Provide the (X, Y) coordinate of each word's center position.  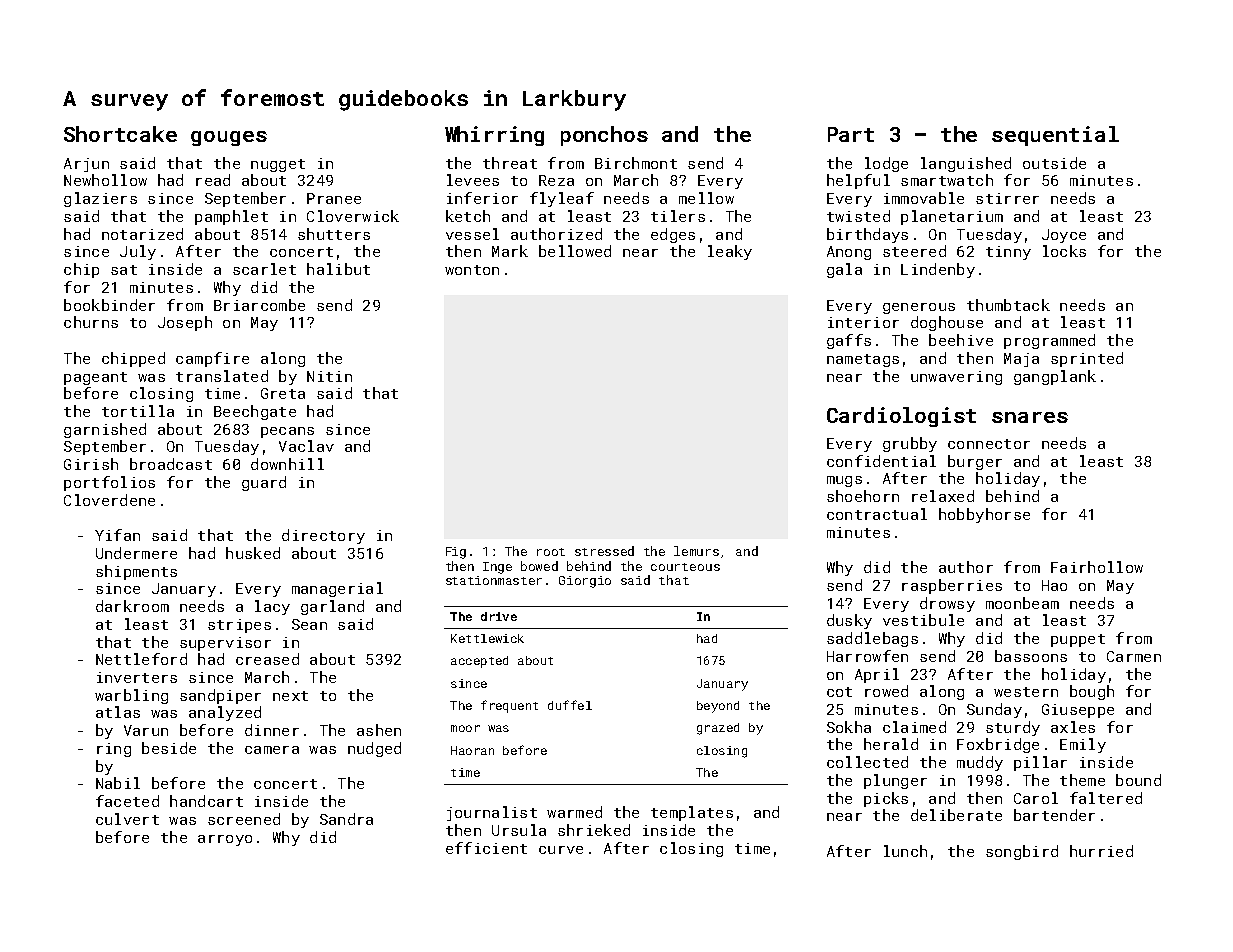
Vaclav (306, 446)
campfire (212, 359)
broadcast (171, 464)
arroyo (225, 840)
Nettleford (141, 659)
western (1026, 692)
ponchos (604, 136)
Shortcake (120, 134)
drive (499, 616)
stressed (604, 551)
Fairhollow (1097, 567)
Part (851, 134)
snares (1030, 417)
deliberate (956, 815)
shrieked (594, 830)
